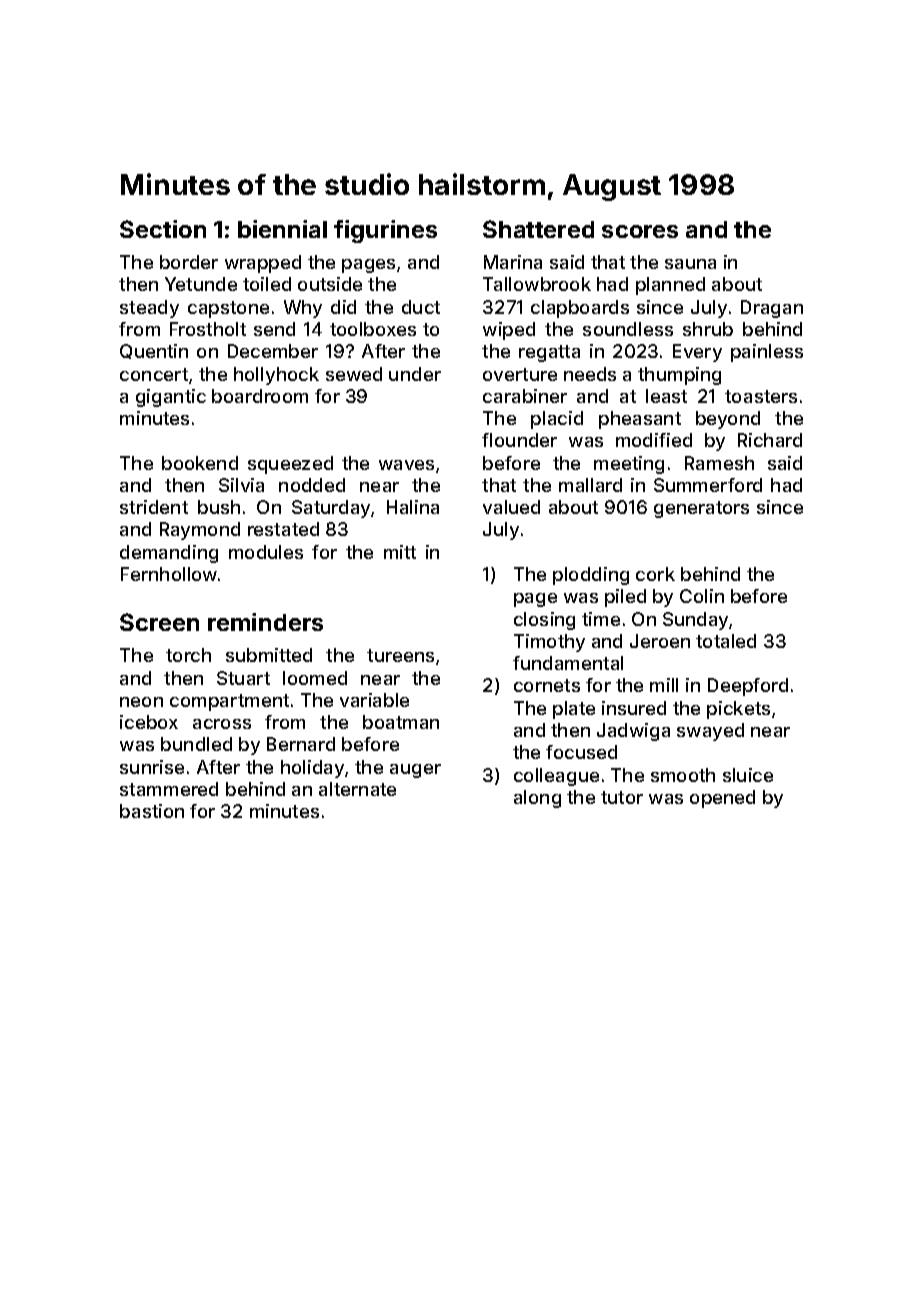 The image size is (924, 1311). I want to click on wiped, so click(509, 331).
